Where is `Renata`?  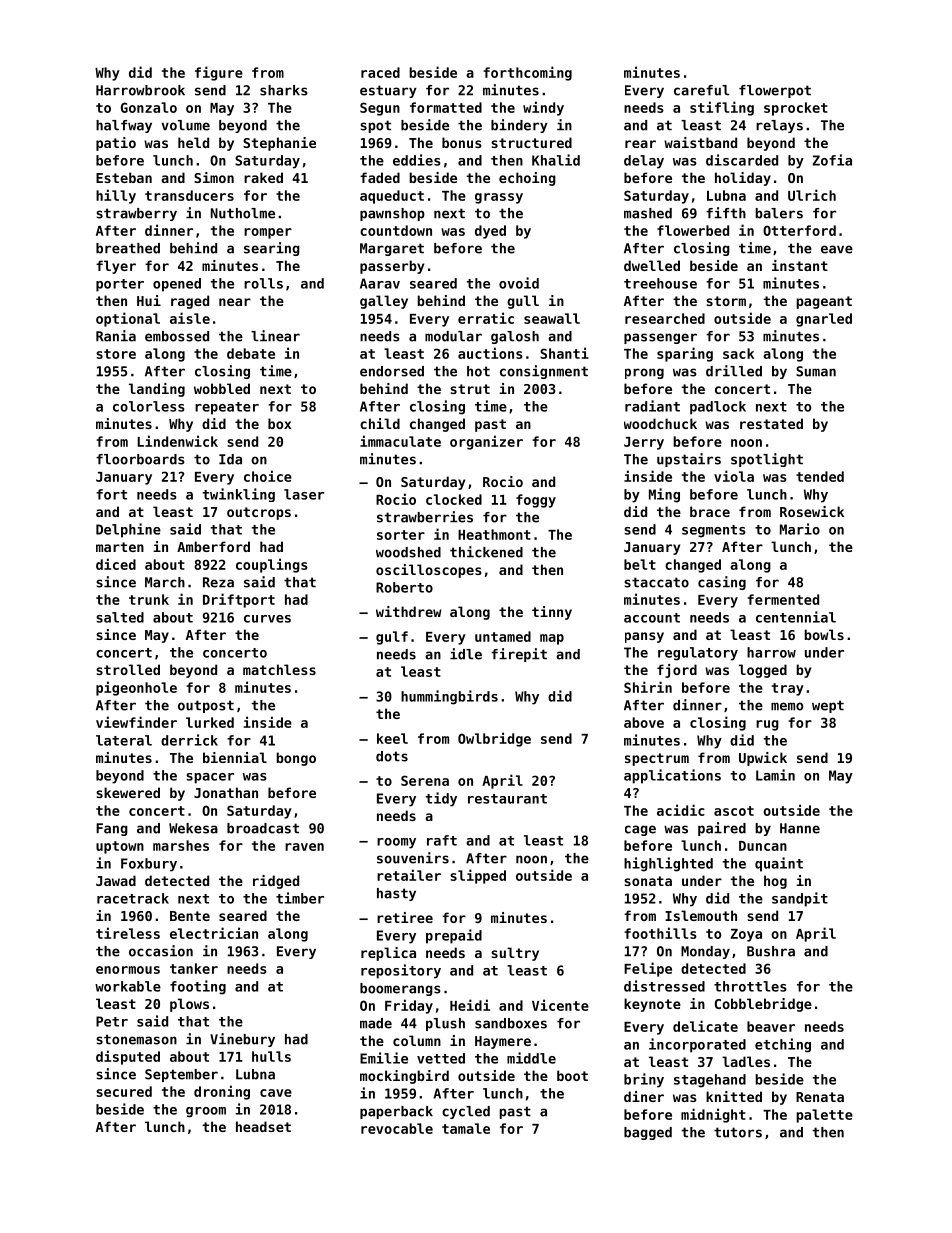
Renata is located at coordinates (820, 1097).
